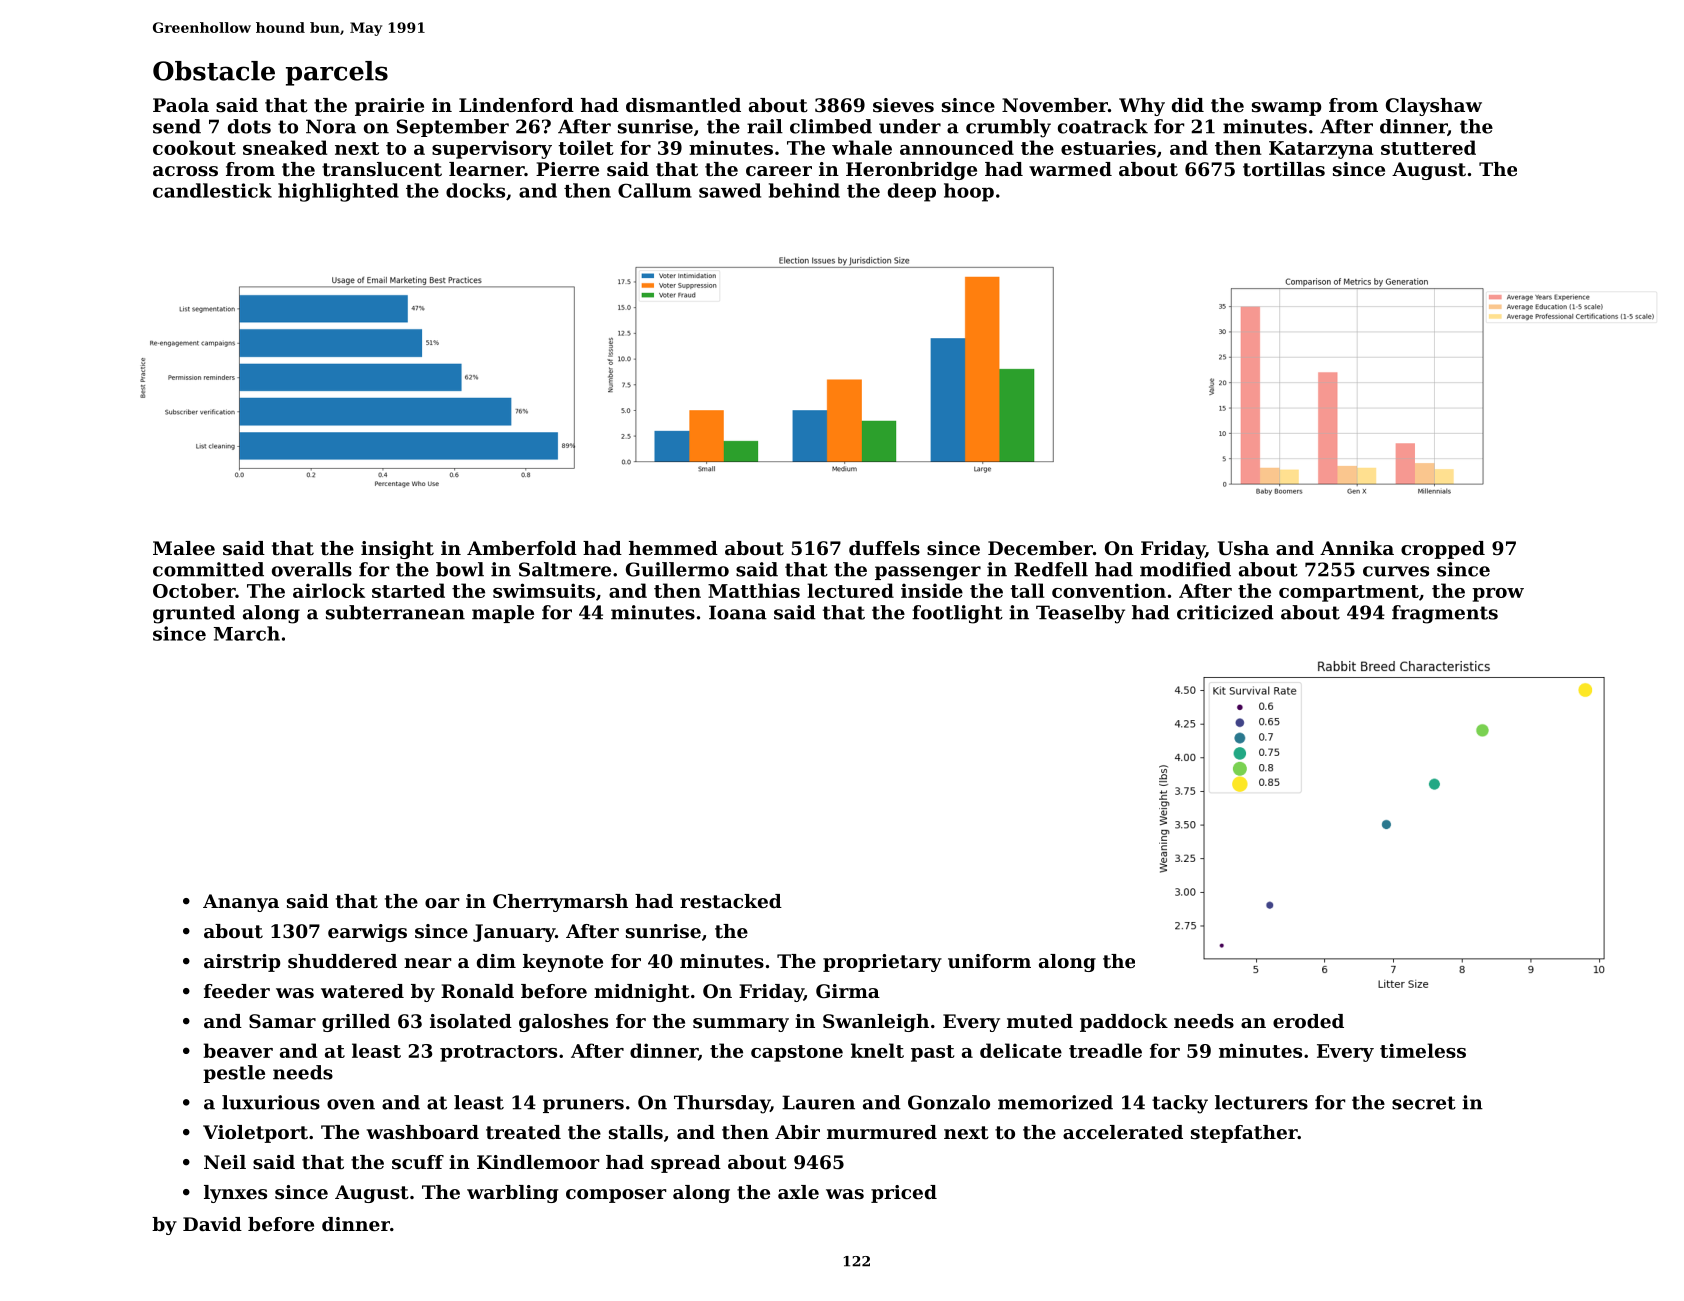 The image size is (1684, 1301). What do you see at coordinates (989, 961) in the document?
I see `uniform` at bounding box center [989, 961].
